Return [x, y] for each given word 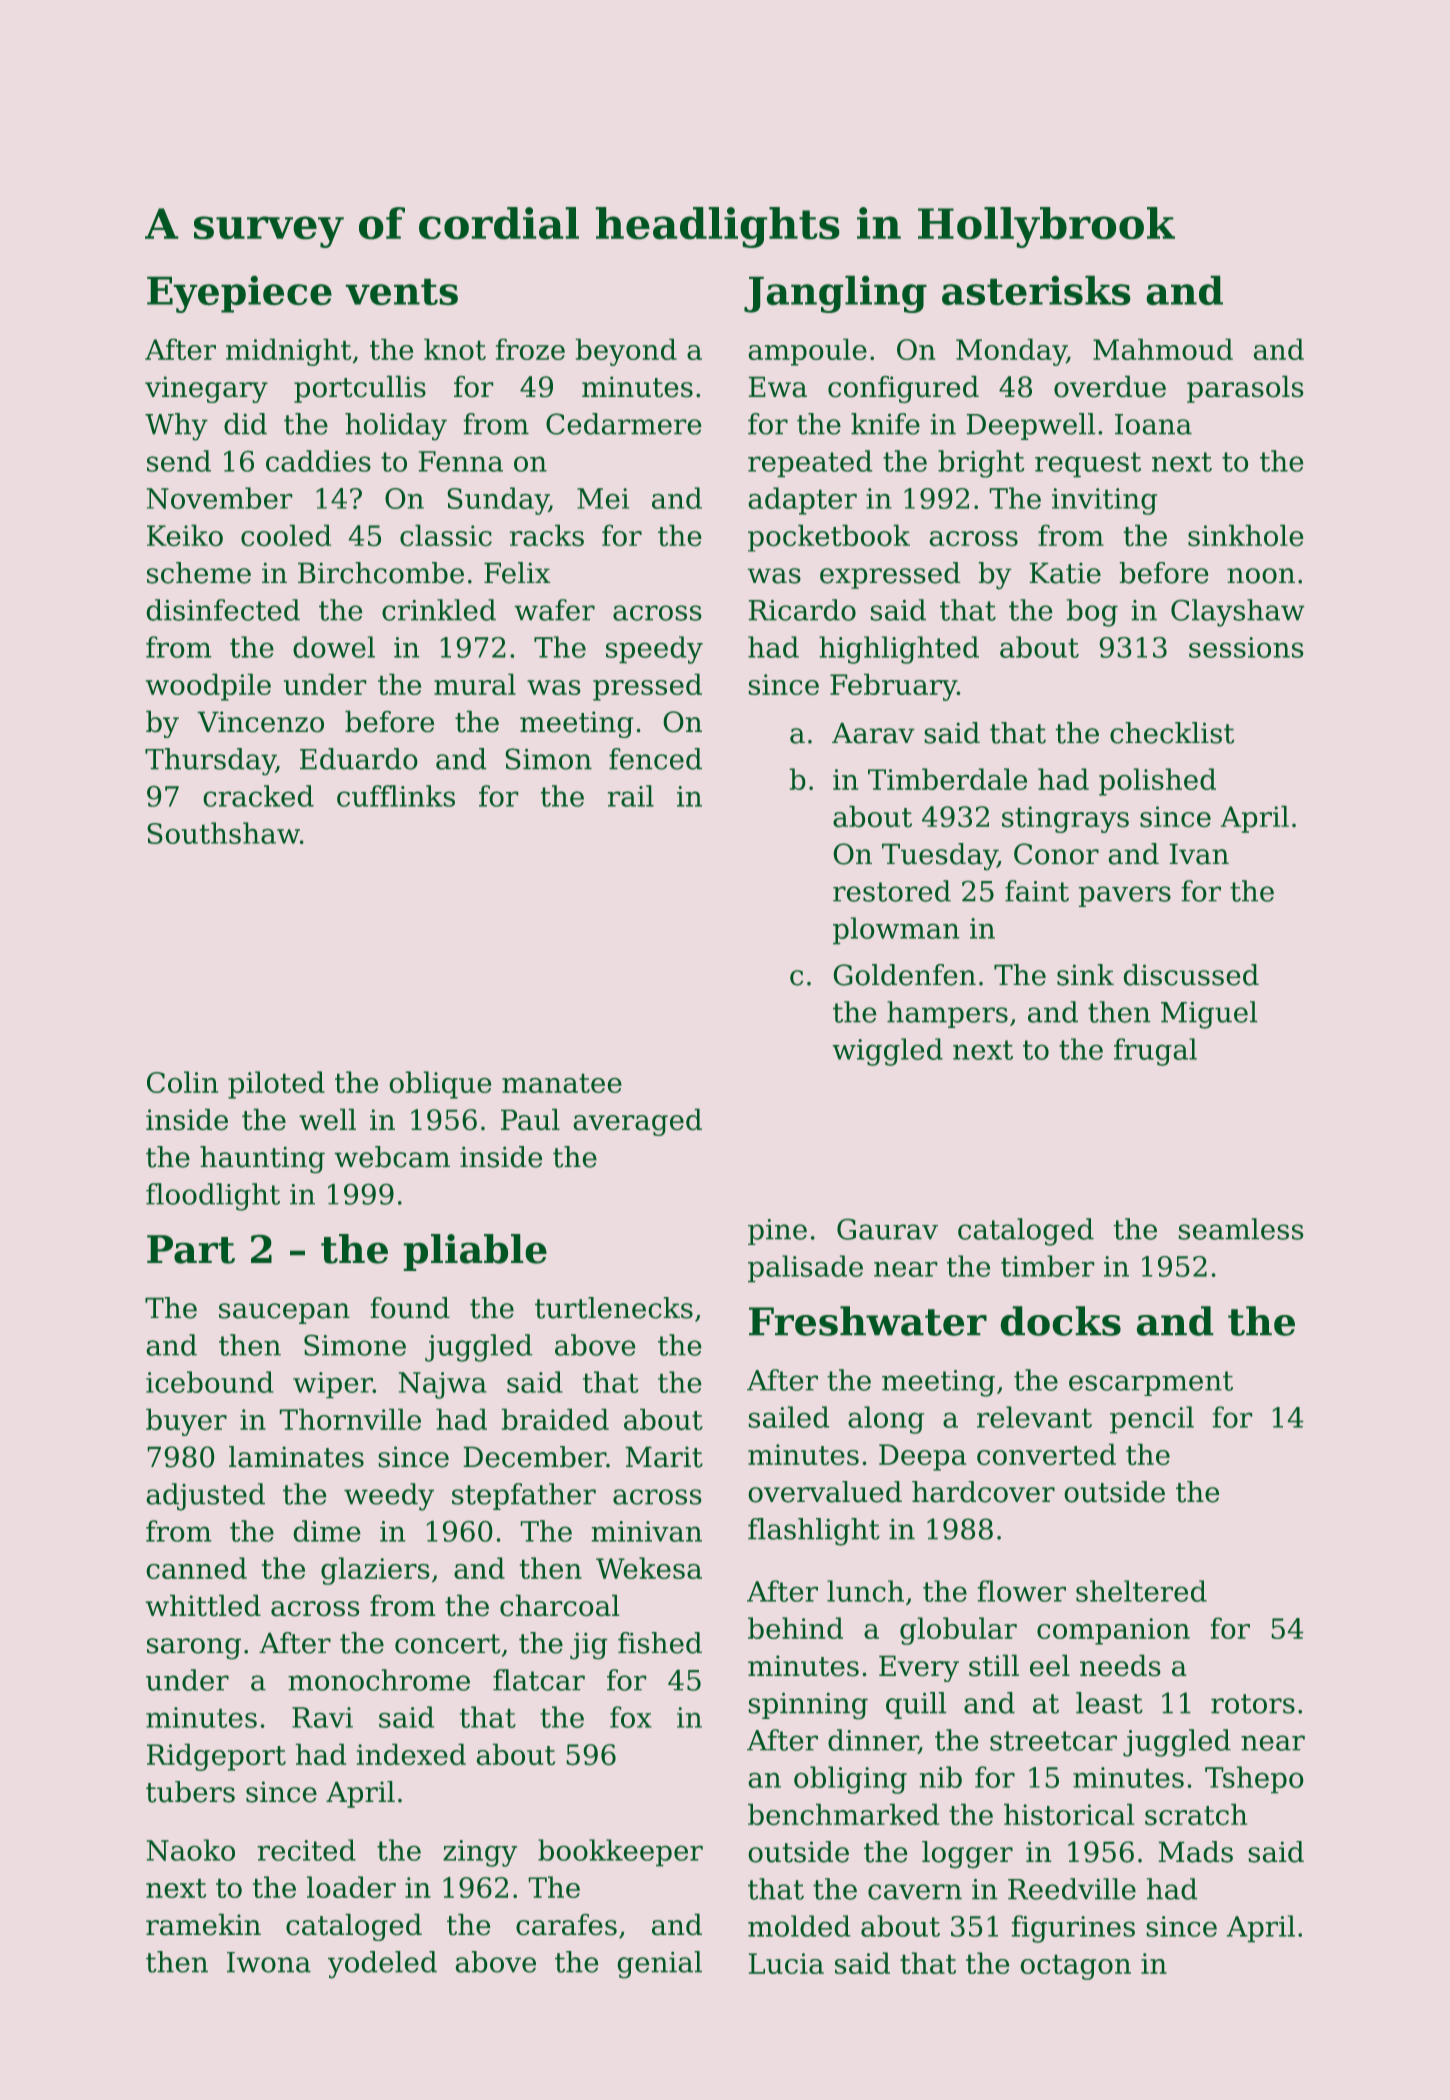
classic [446, 535]
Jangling [835, 294]
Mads [1196, 1852]
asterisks [1036, 290]
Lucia [786, 1963]
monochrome [379, 1680]
